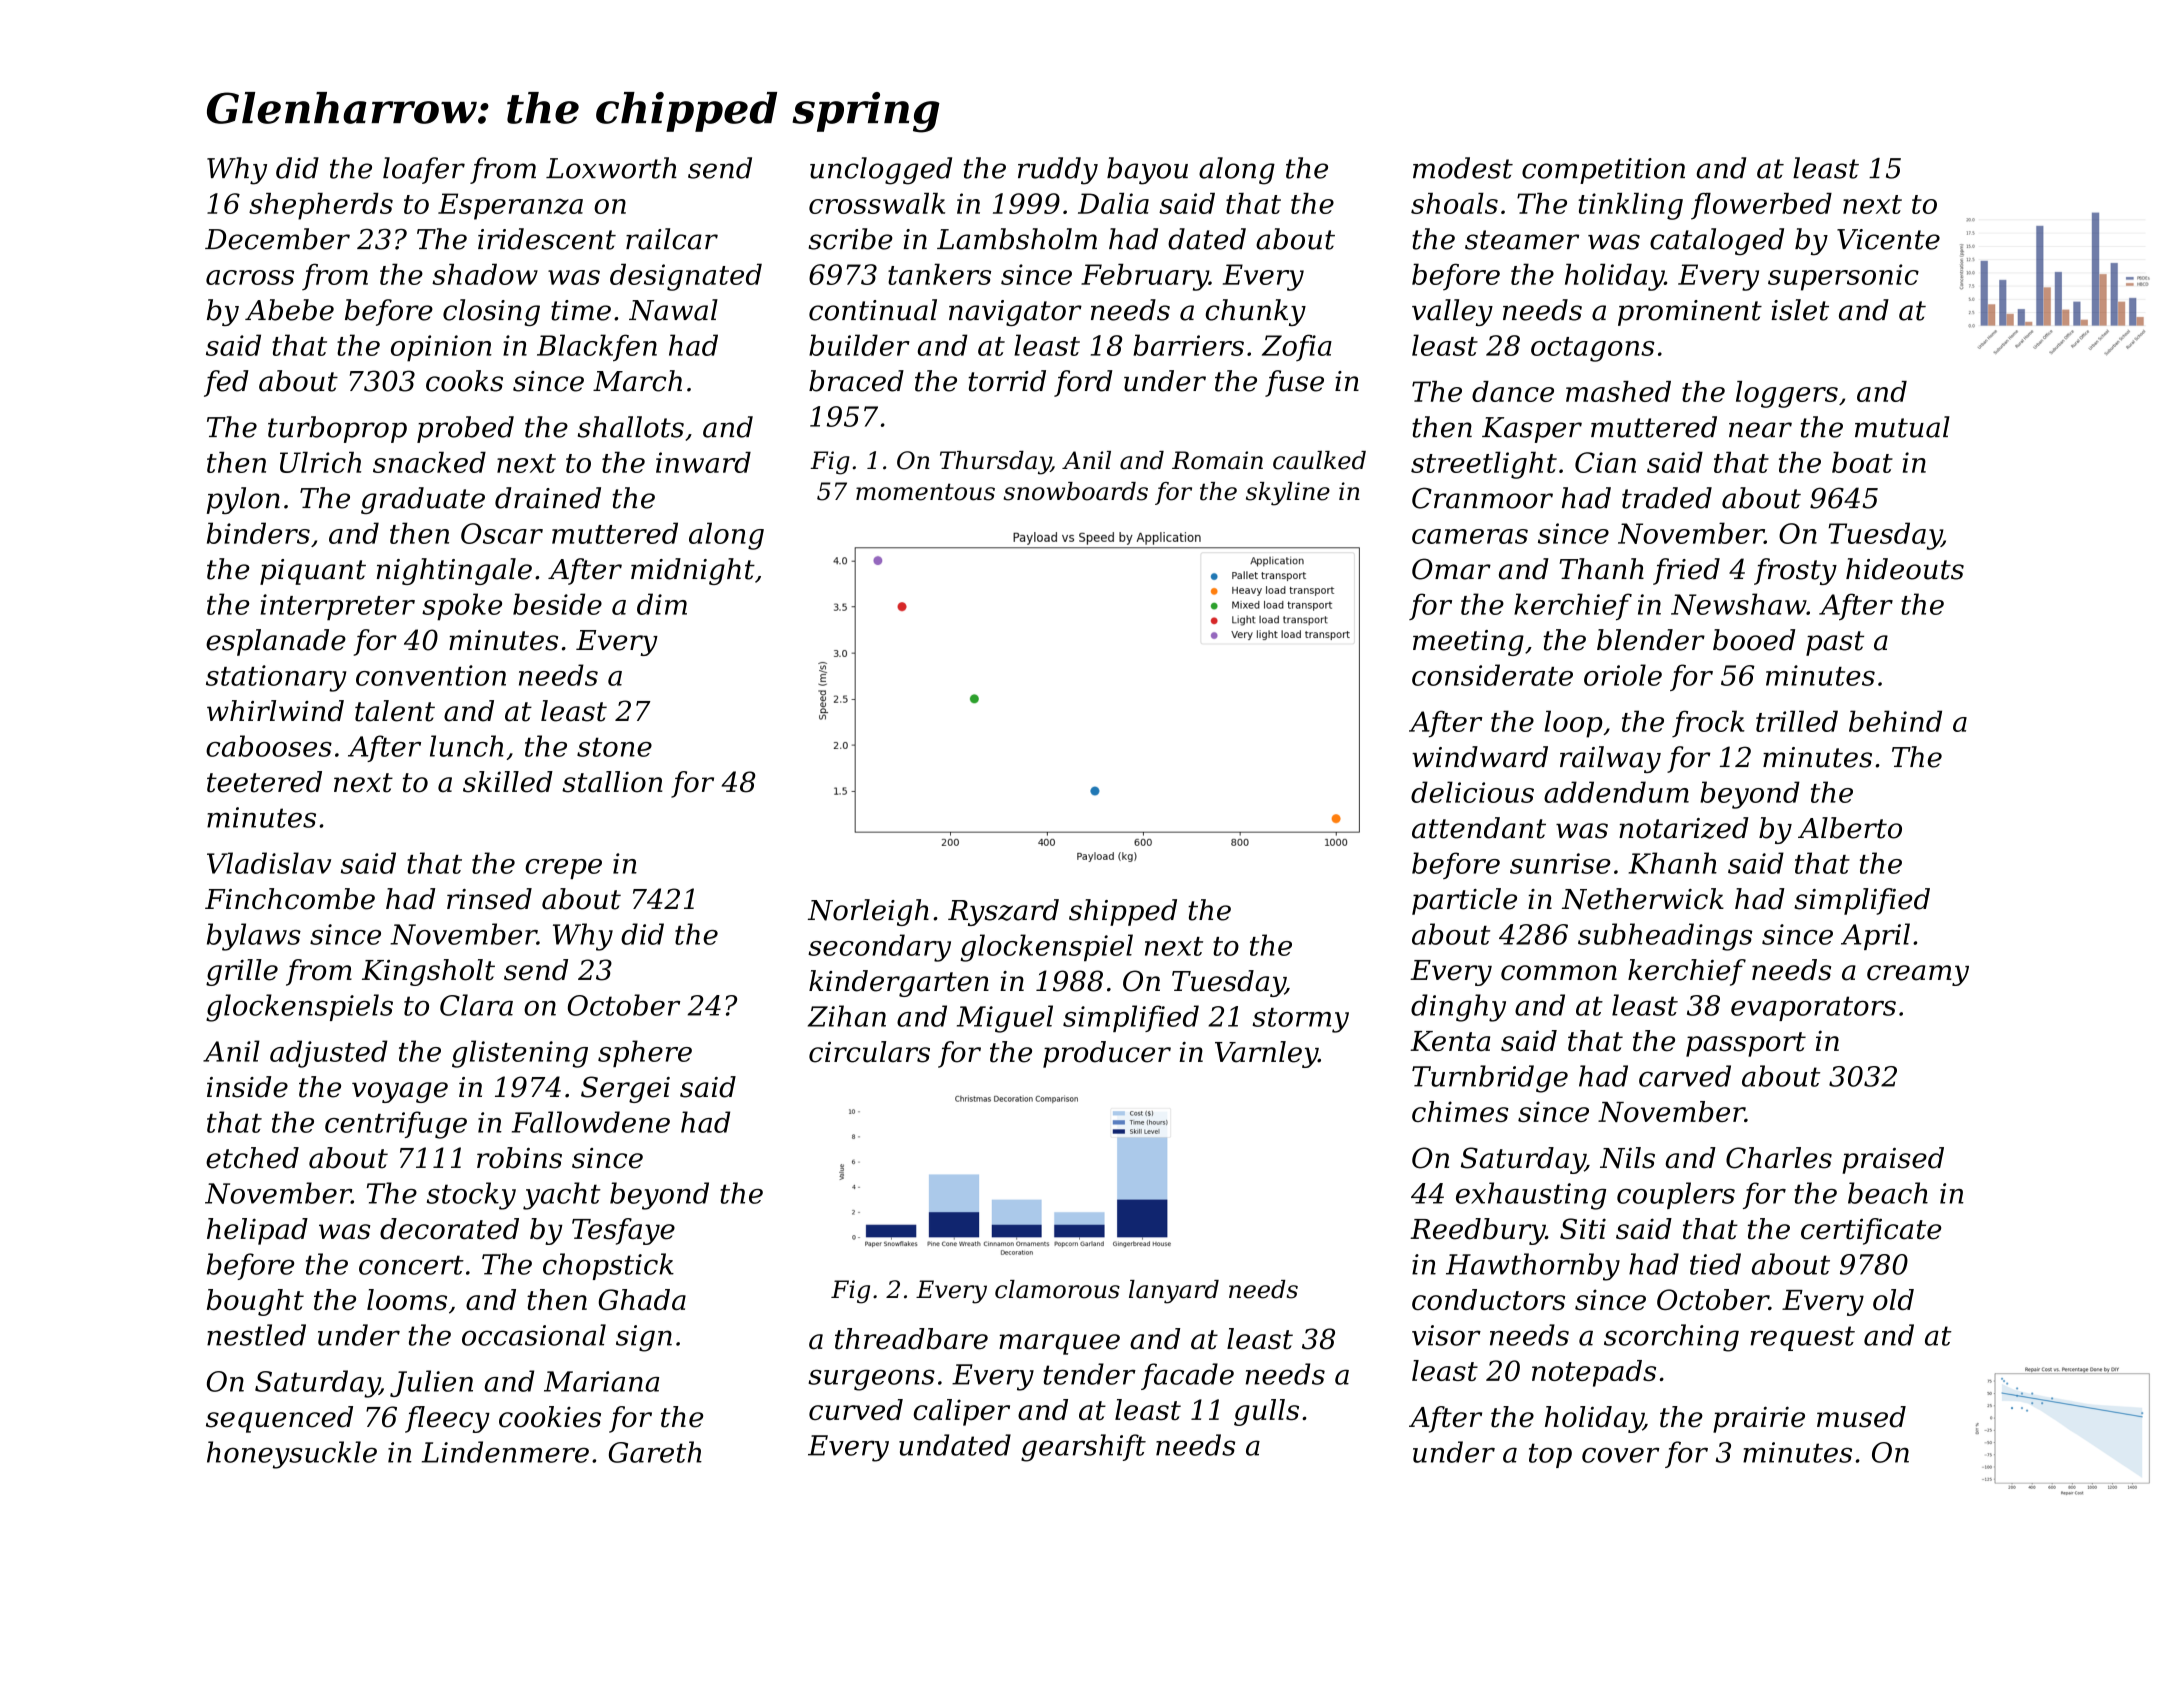 This screenshot has width=2178, height=1683. I want to click on helipad, so click(257, 1231).
